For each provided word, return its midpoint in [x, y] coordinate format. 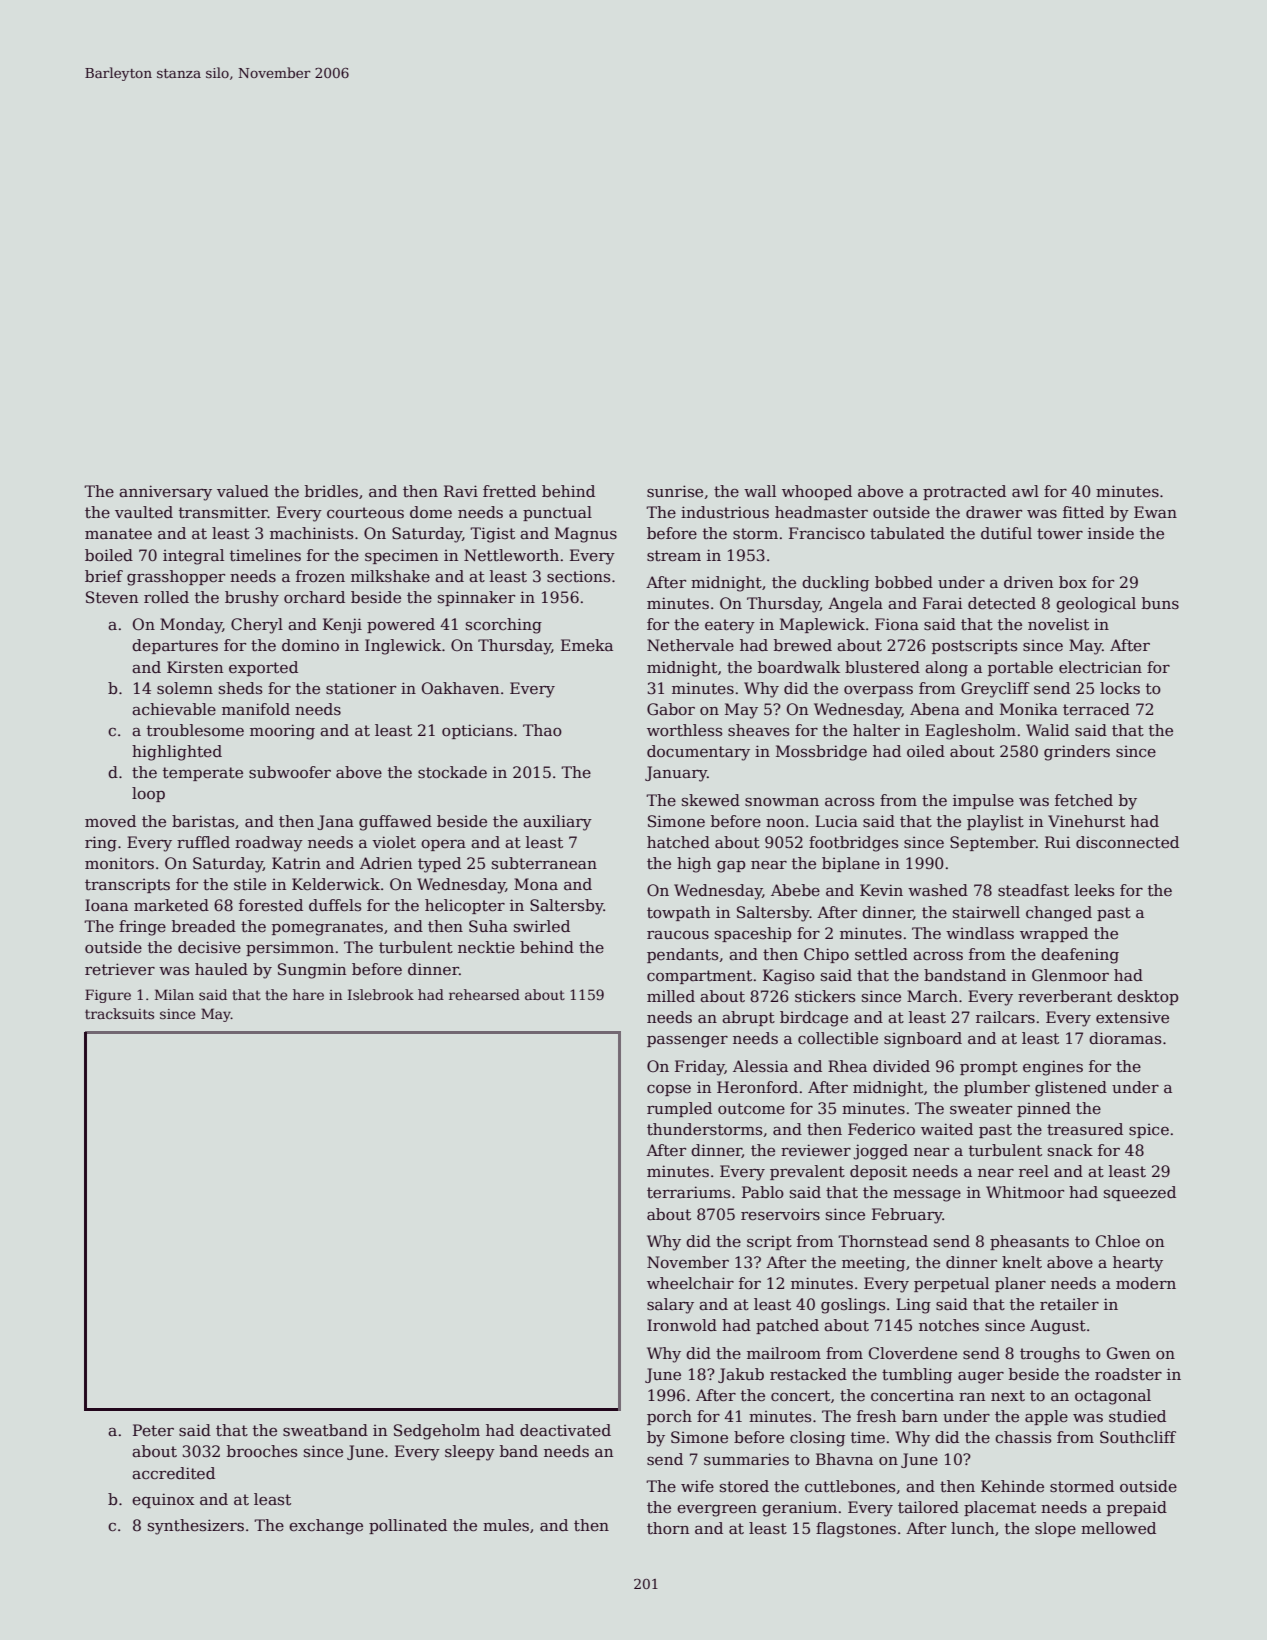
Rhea [847, 1066]
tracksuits [119, 1013]
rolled [166, 597]
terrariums [688, 1192]
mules [506, 1525]
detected [1002, 603]
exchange [326, 1527]
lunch [972, 1528]
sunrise [675, 491]
